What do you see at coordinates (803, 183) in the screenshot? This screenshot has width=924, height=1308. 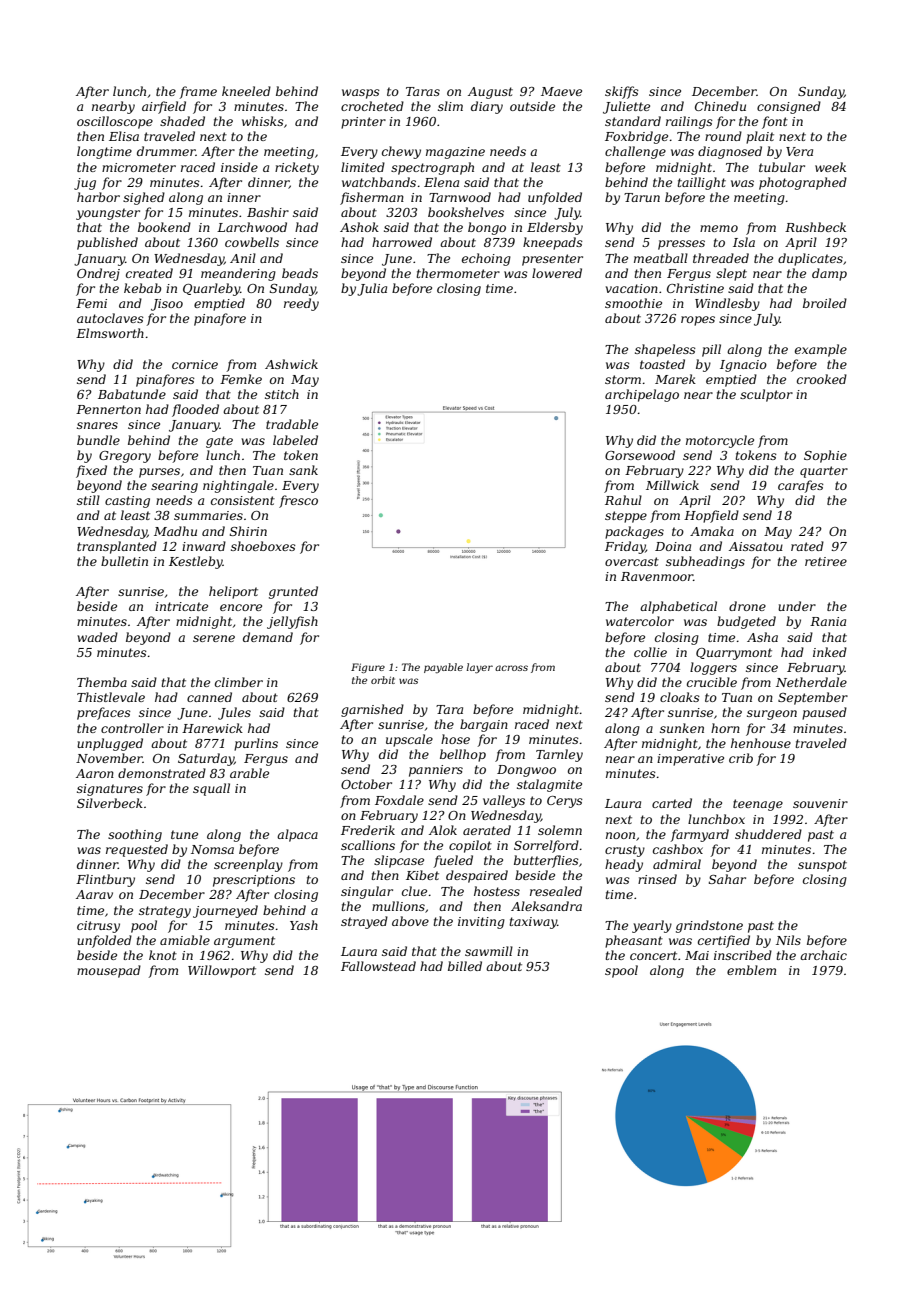 I see `photographed` at bounding box center [803, 183].
